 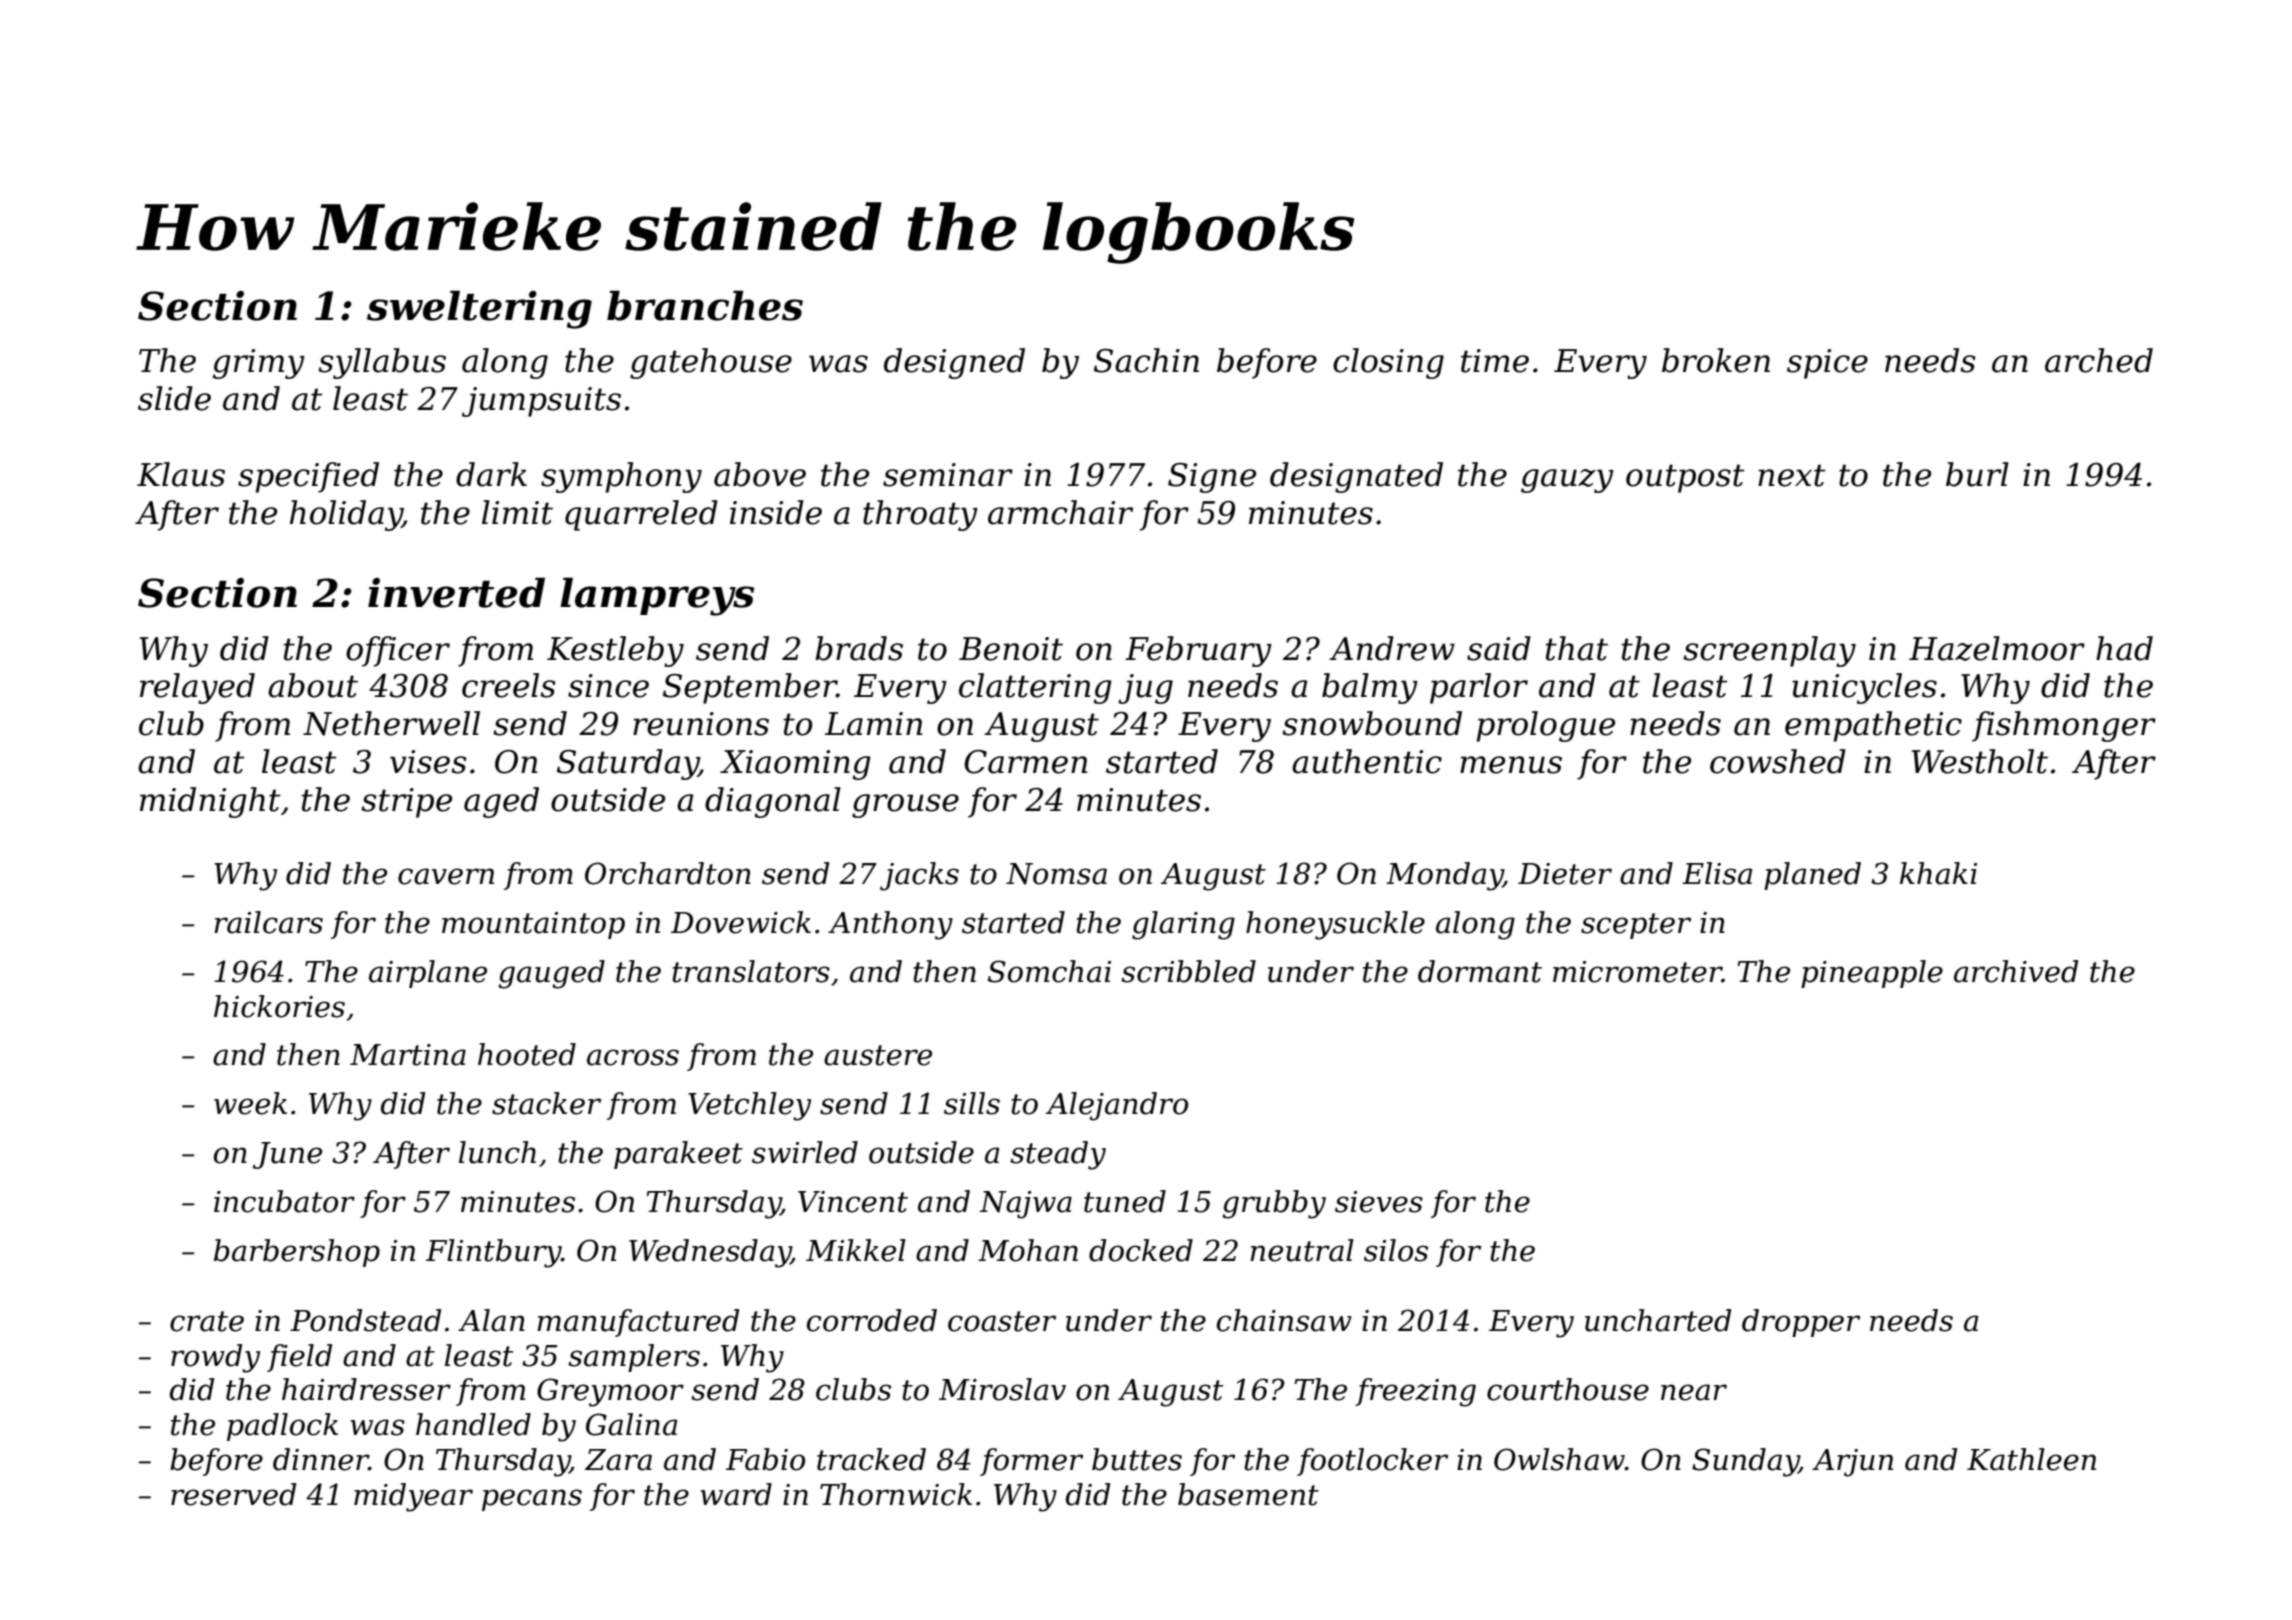 What do you see at coordinates (1060, 512) in the screenshot?
I see `armchair` at bounding box center [1060, 512].
